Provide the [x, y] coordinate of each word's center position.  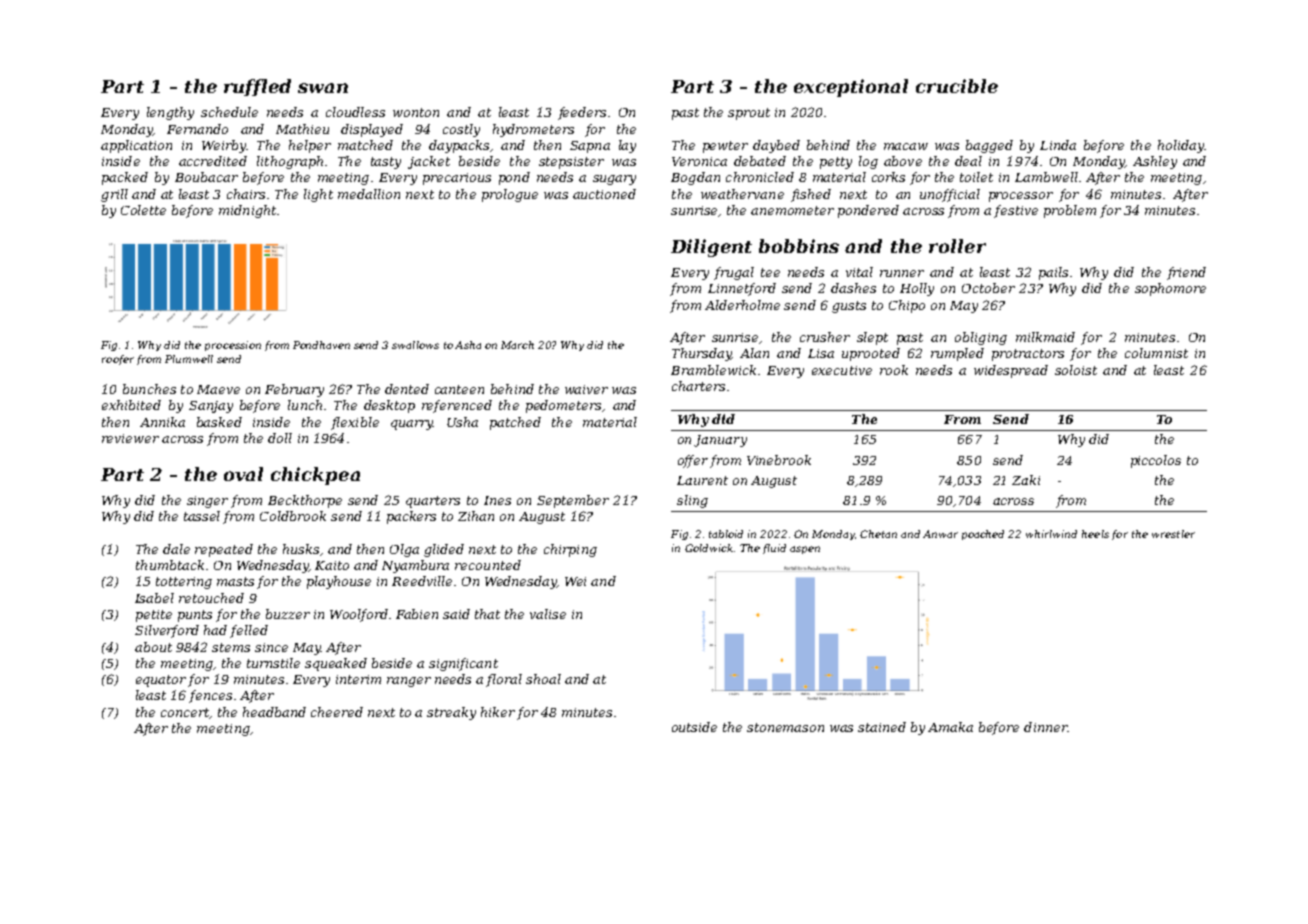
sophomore [1170, 289]
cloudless [355, 112]
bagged [989, 146]
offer [693, 461]
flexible [355, 423]
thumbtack [170, 565]
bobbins [799, 246]
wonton [416, 112]
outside [694, 727]
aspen [805, 550]
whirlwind [1051, 534]
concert [185, 713]
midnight [247, 211]
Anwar [940, 534]
